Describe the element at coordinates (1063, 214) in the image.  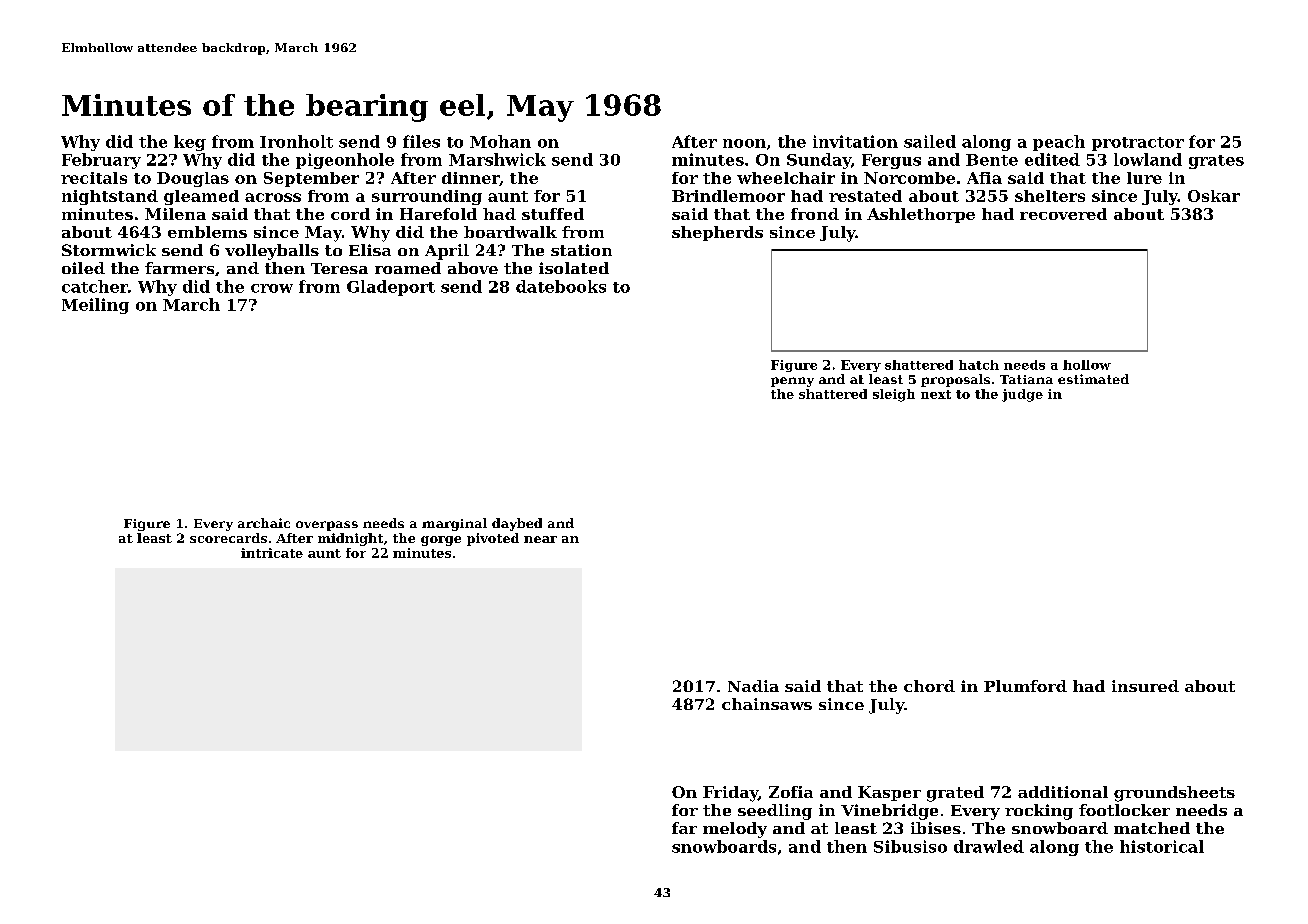
I see `recovered` at that location.
